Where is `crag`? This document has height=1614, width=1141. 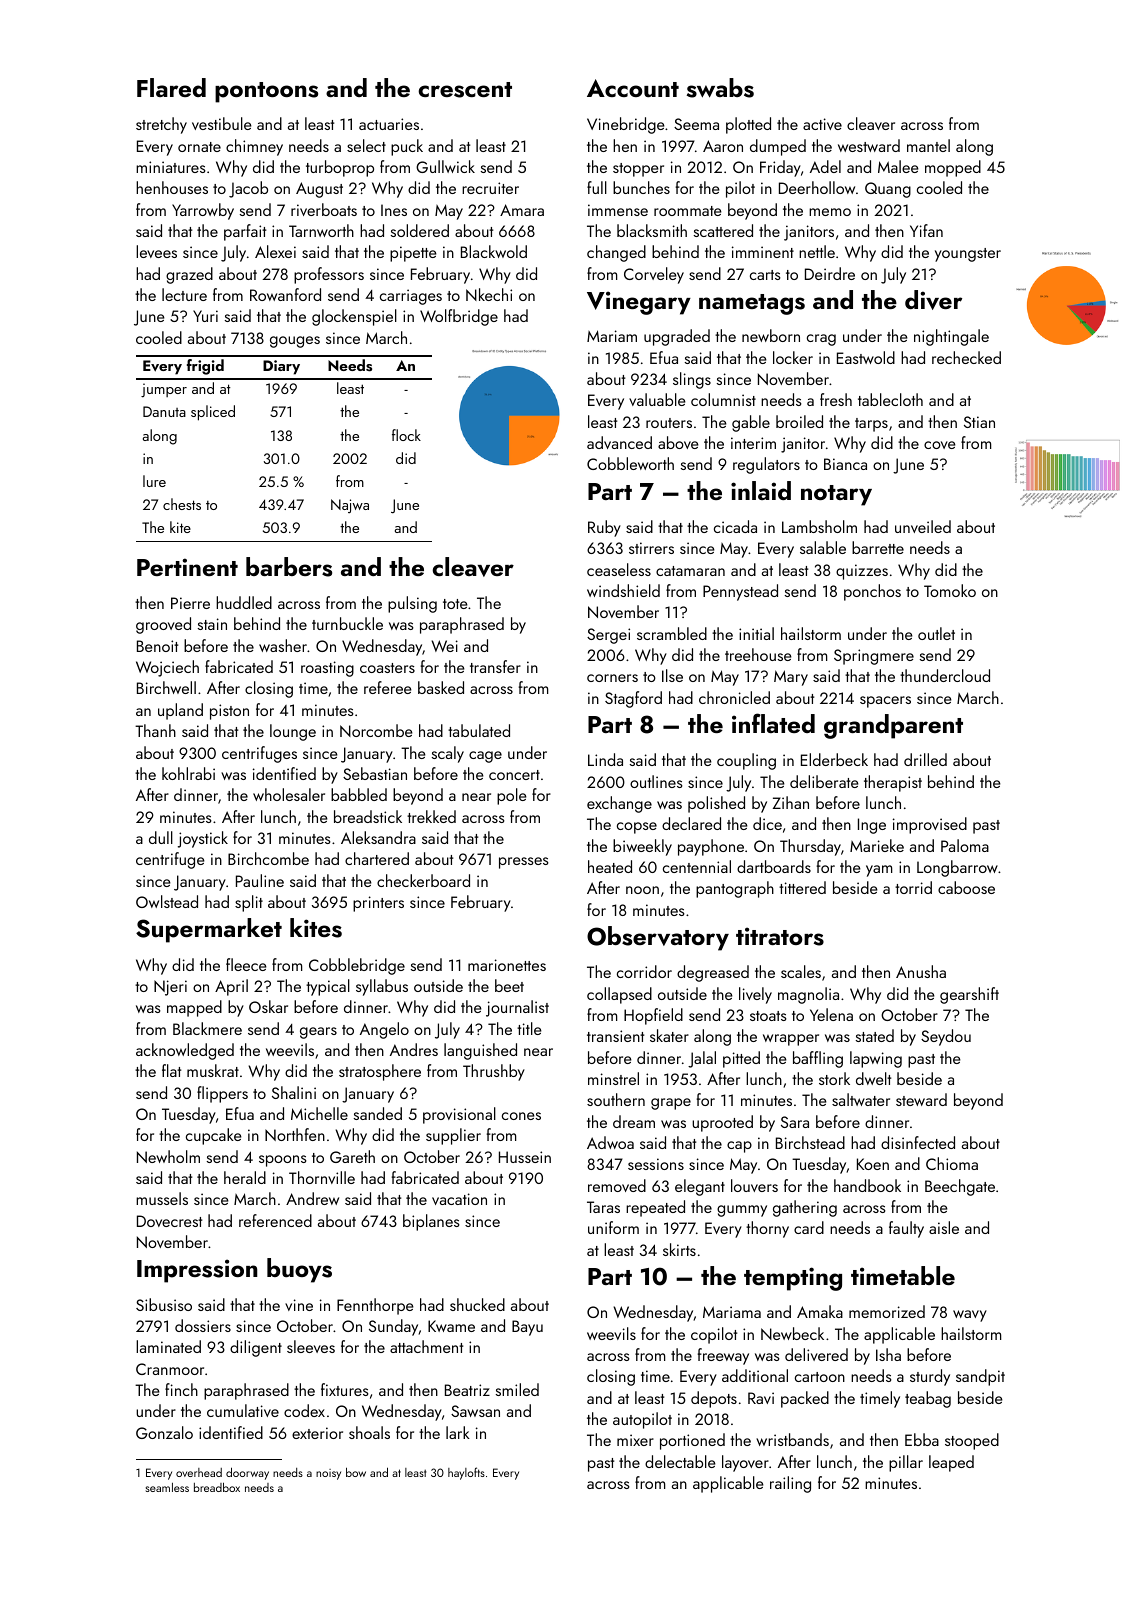
crag is located at coordinates (821, 340).
